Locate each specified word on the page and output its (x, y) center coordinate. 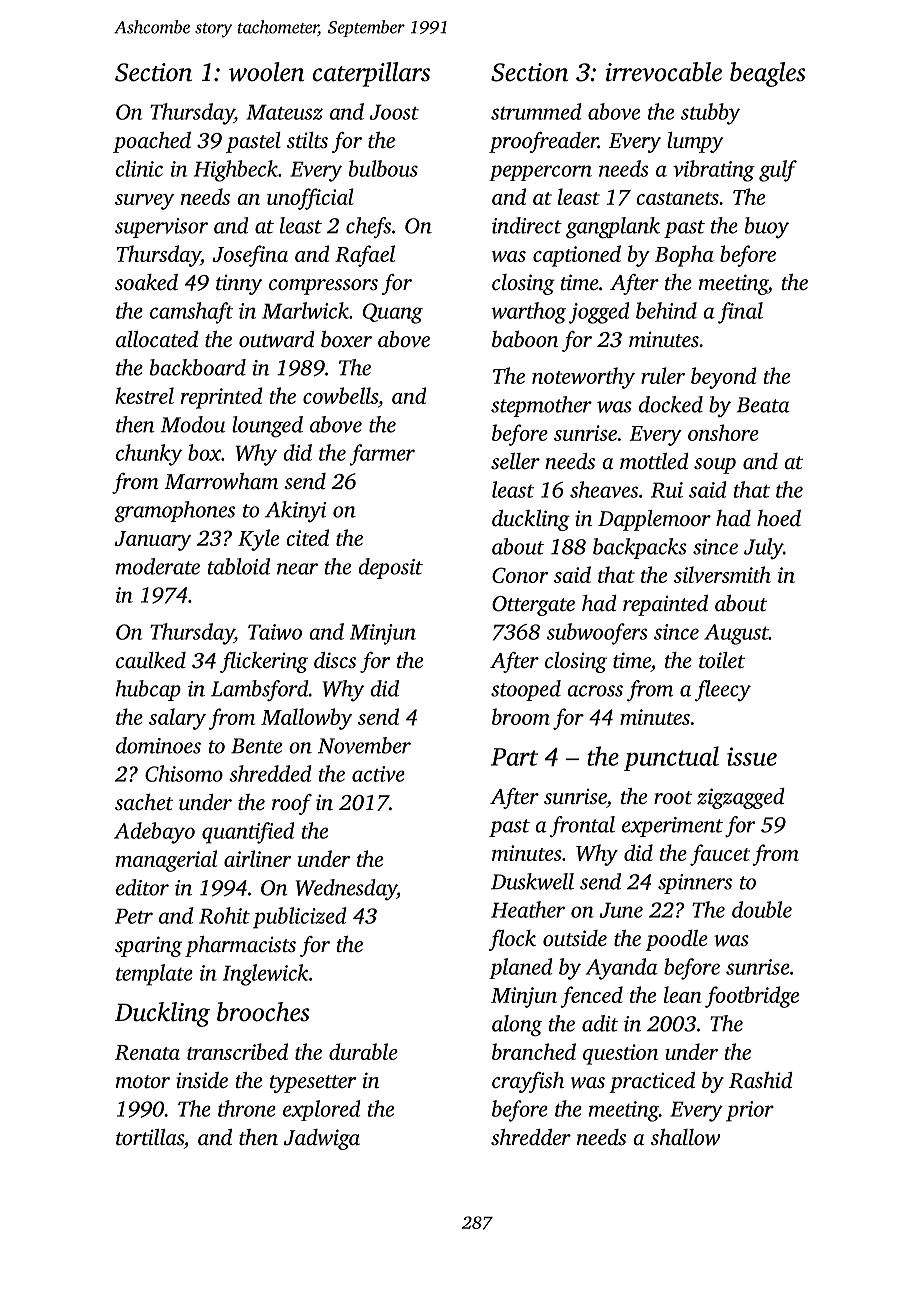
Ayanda (622, 969)
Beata (763, 405)
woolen (266, 72)
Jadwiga (322, 1139)
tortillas (150, 1137)
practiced (652, 1082)
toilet (722, 660)
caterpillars (371, 74)
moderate (158, 566)
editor (142, 887)
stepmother (541, 406)
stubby (710, 114)
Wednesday (346, 889)
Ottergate (533, 606)
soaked (146, 282)
